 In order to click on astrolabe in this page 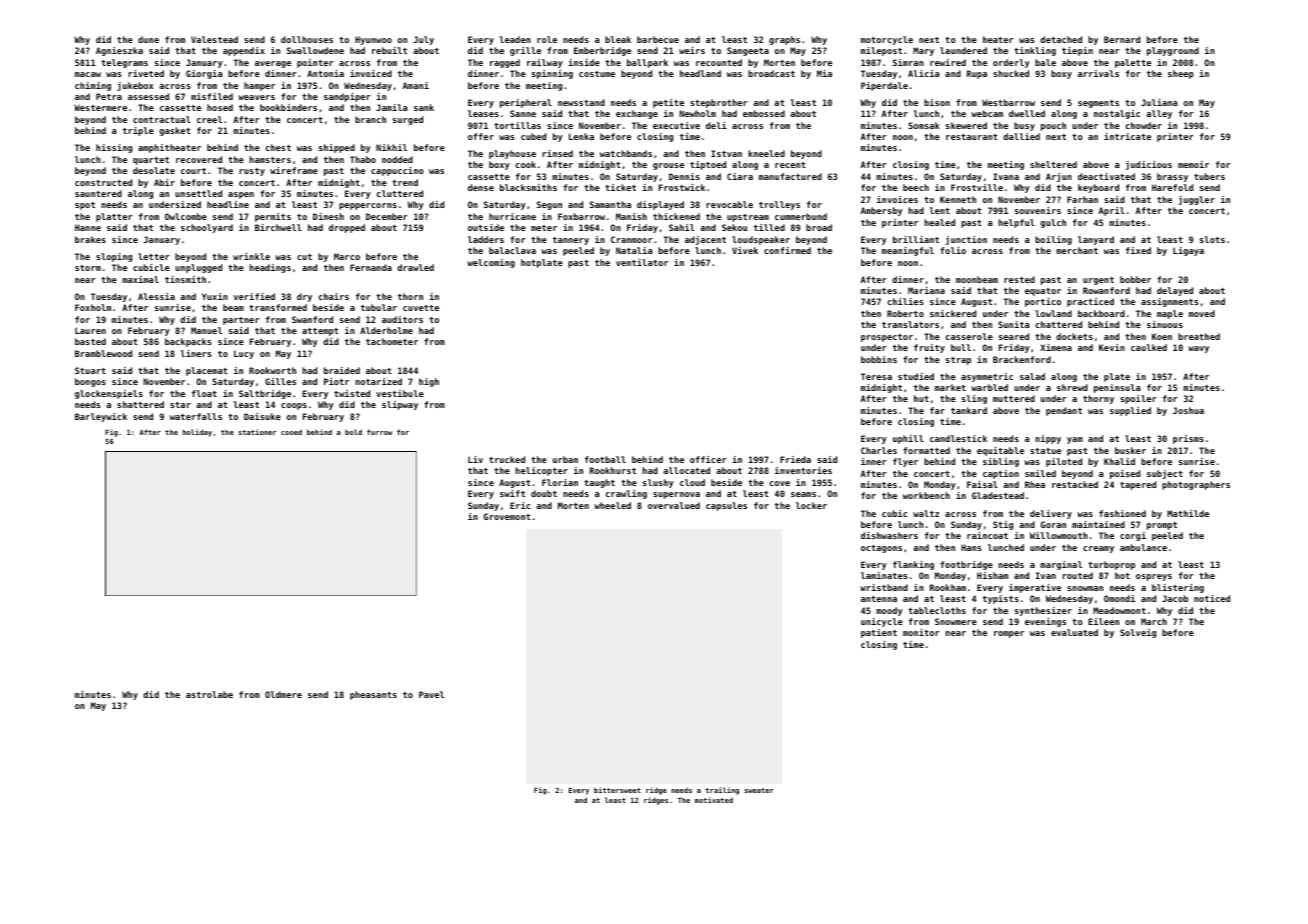, I will do `click(209, 694)`.
